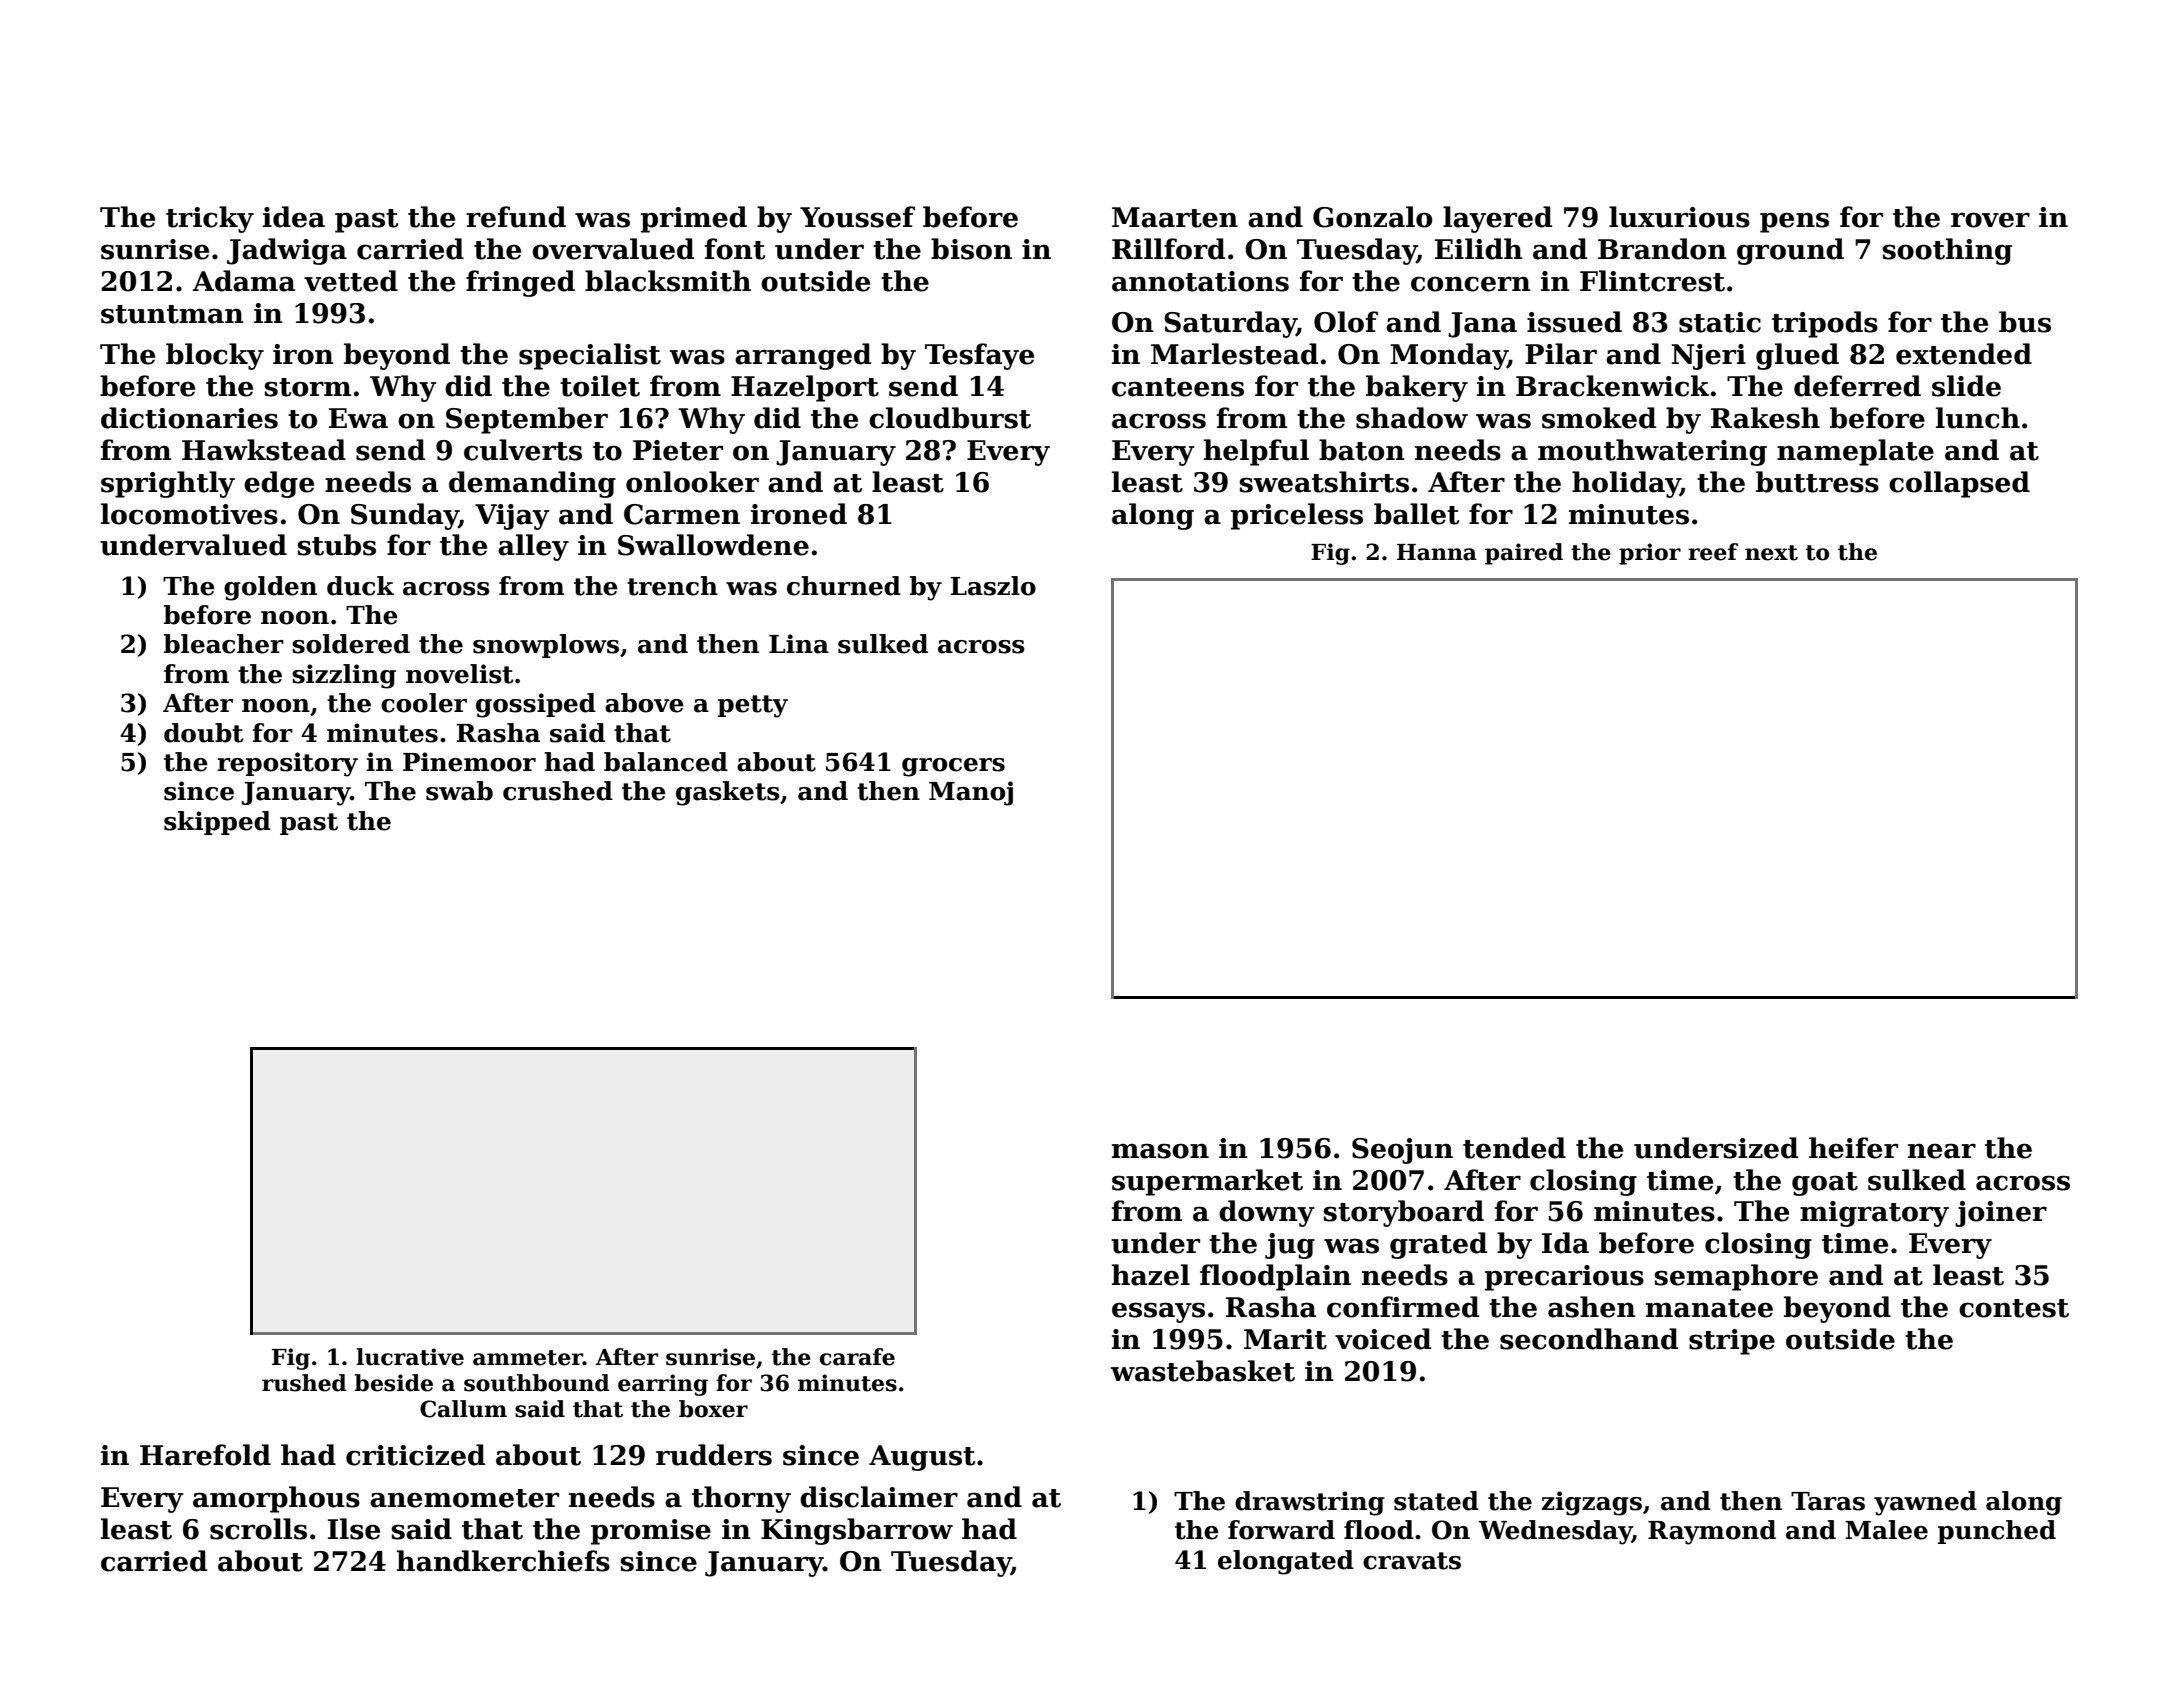  I want to click on Maarten, so click(1175, 217).
